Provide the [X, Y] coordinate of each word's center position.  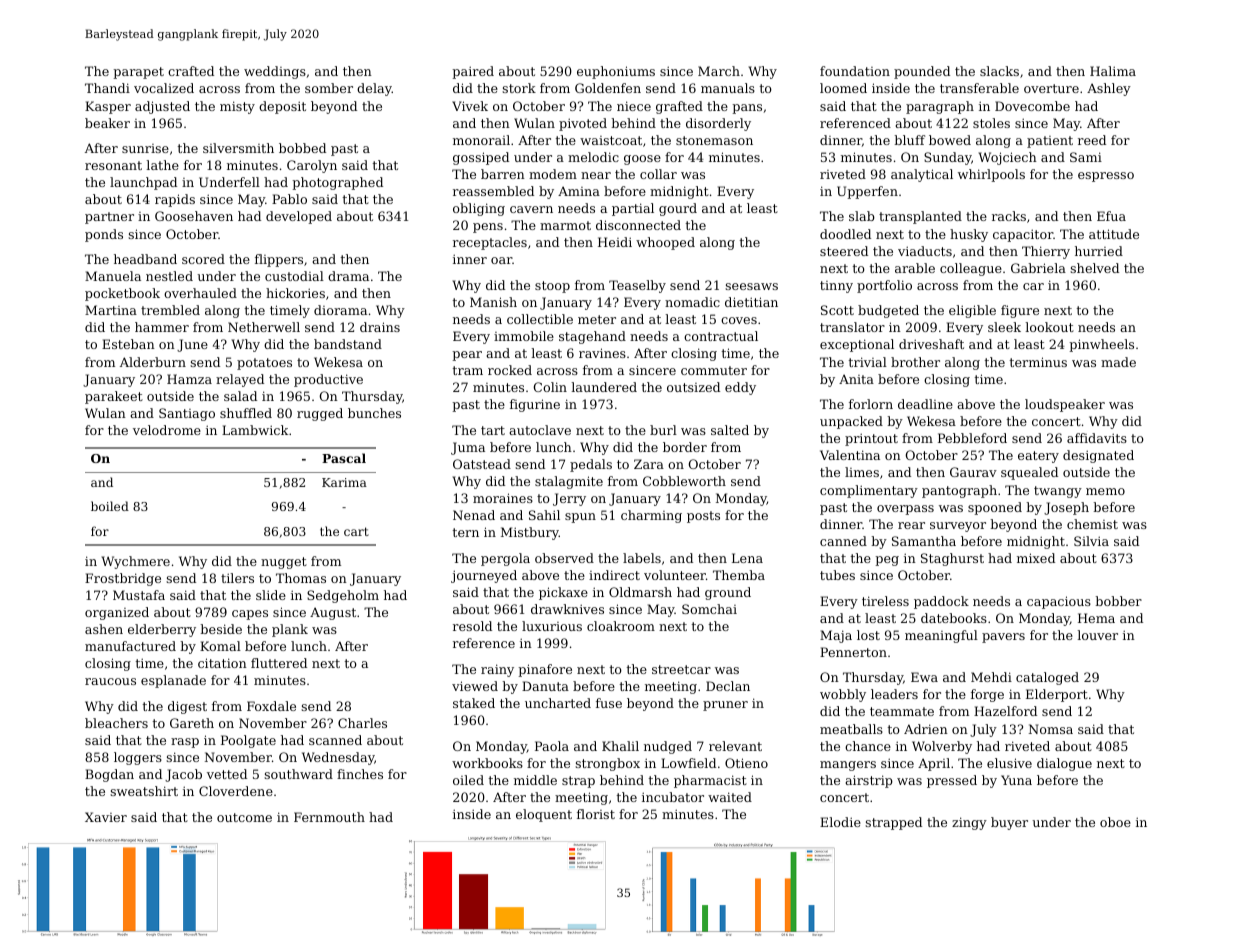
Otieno [746, 763]
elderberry [162, 630]
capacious [1059, 602]
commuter [714, 370]
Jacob [183, 775]
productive [328, 380]
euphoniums [616, 72]
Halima [1113, 71]
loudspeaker [1065, 405]
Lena [747, 558]
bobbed [302, 148]
